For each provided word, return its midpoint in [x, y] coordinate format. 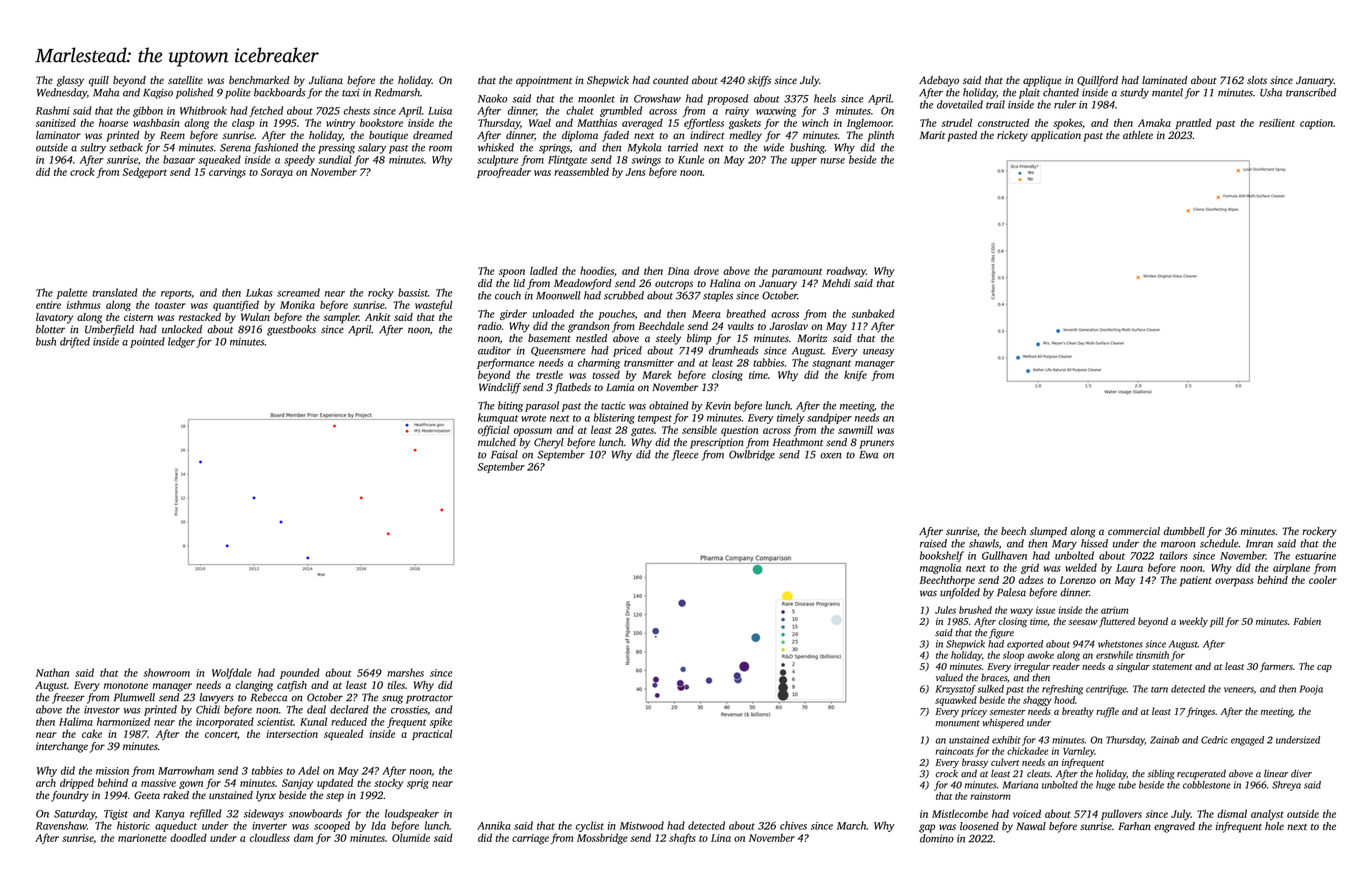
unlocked [182, 329]
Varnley [1079, 752]
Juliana [326, 80]
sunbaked [873, 313]
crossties [409, 710]
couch [508, 295]
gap [927, 828]
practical [432, 734]
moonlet [596, 98]
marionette [142, 838]
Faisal [504, 454]
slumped [1048, 532]
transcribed [1311, 92]
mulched [497, 442]
